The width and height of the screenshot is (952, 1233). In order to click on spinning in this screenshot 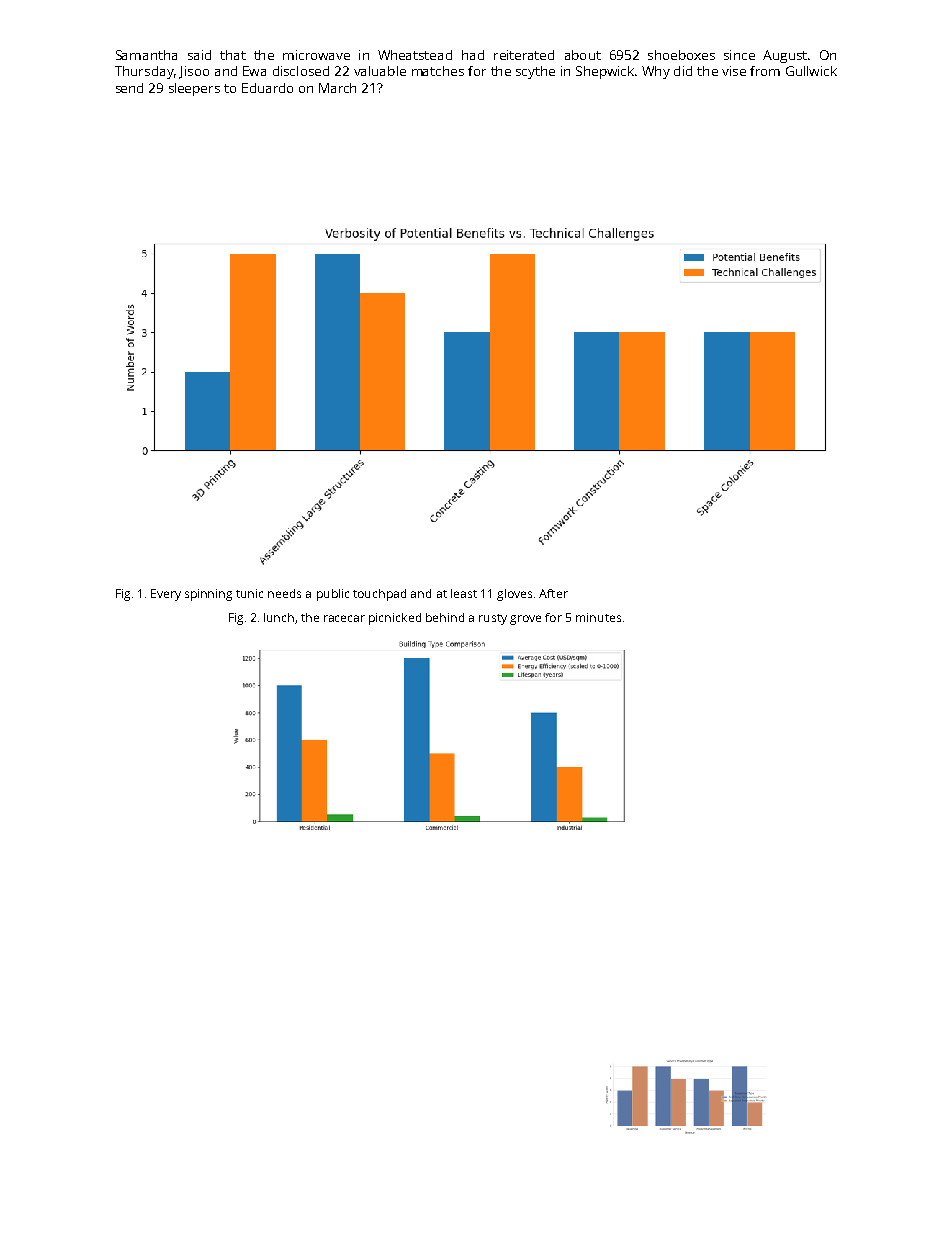, I will do `click(208, 595)`.
